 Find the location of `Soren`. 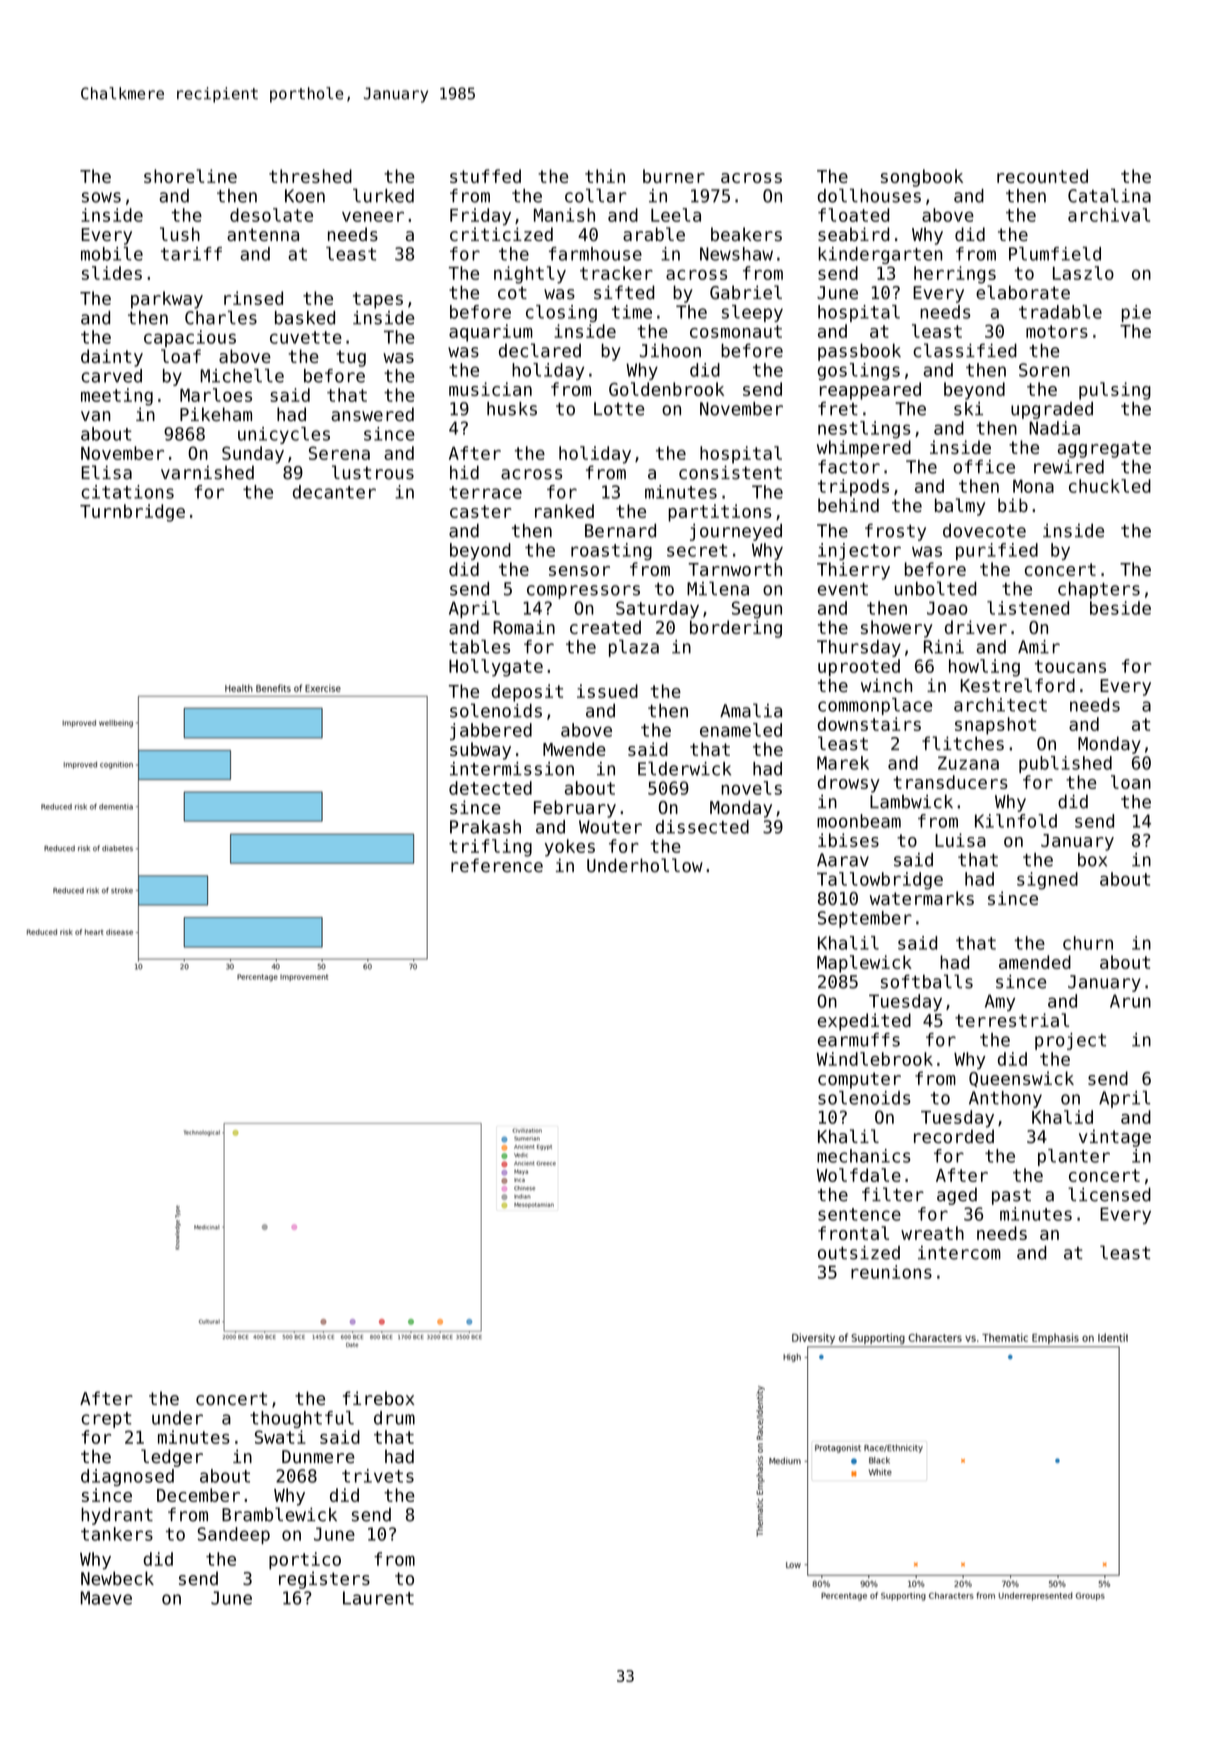

Soren is located at coordinates (1044, 370).
